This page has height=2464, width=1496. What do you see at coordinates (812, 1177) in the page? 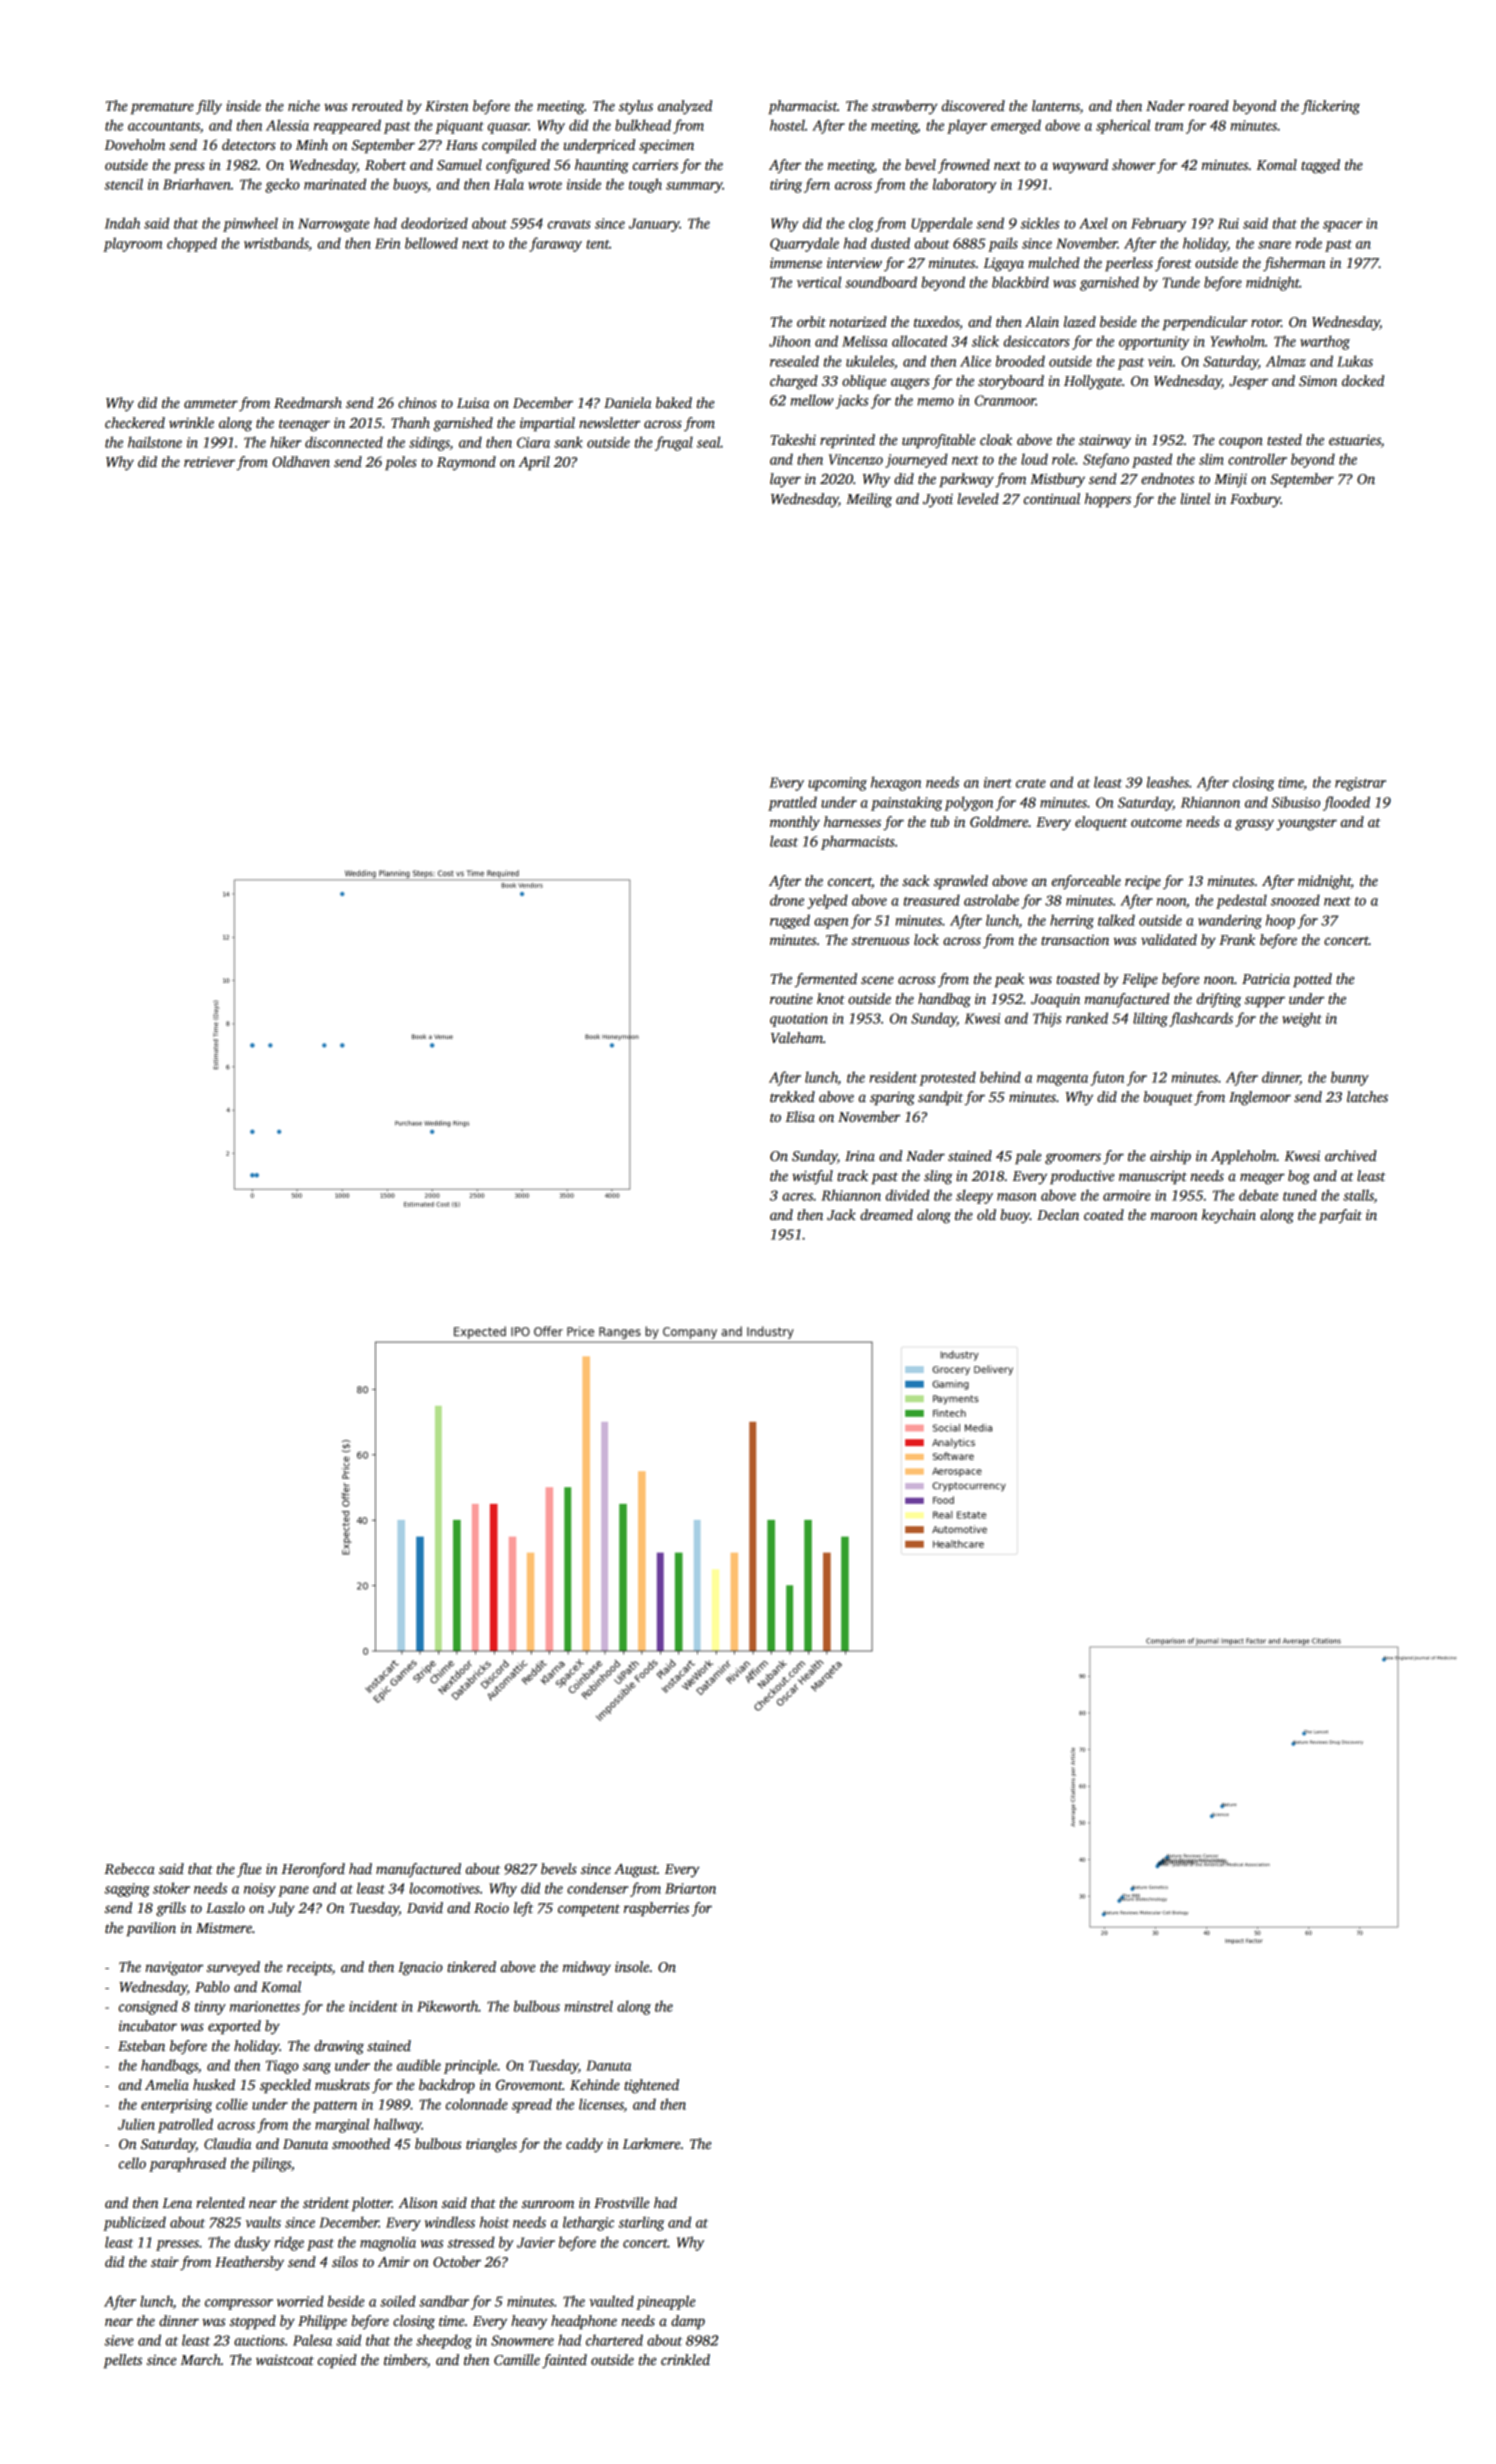
I see `wistful` at bounding box center [812, 1177].
